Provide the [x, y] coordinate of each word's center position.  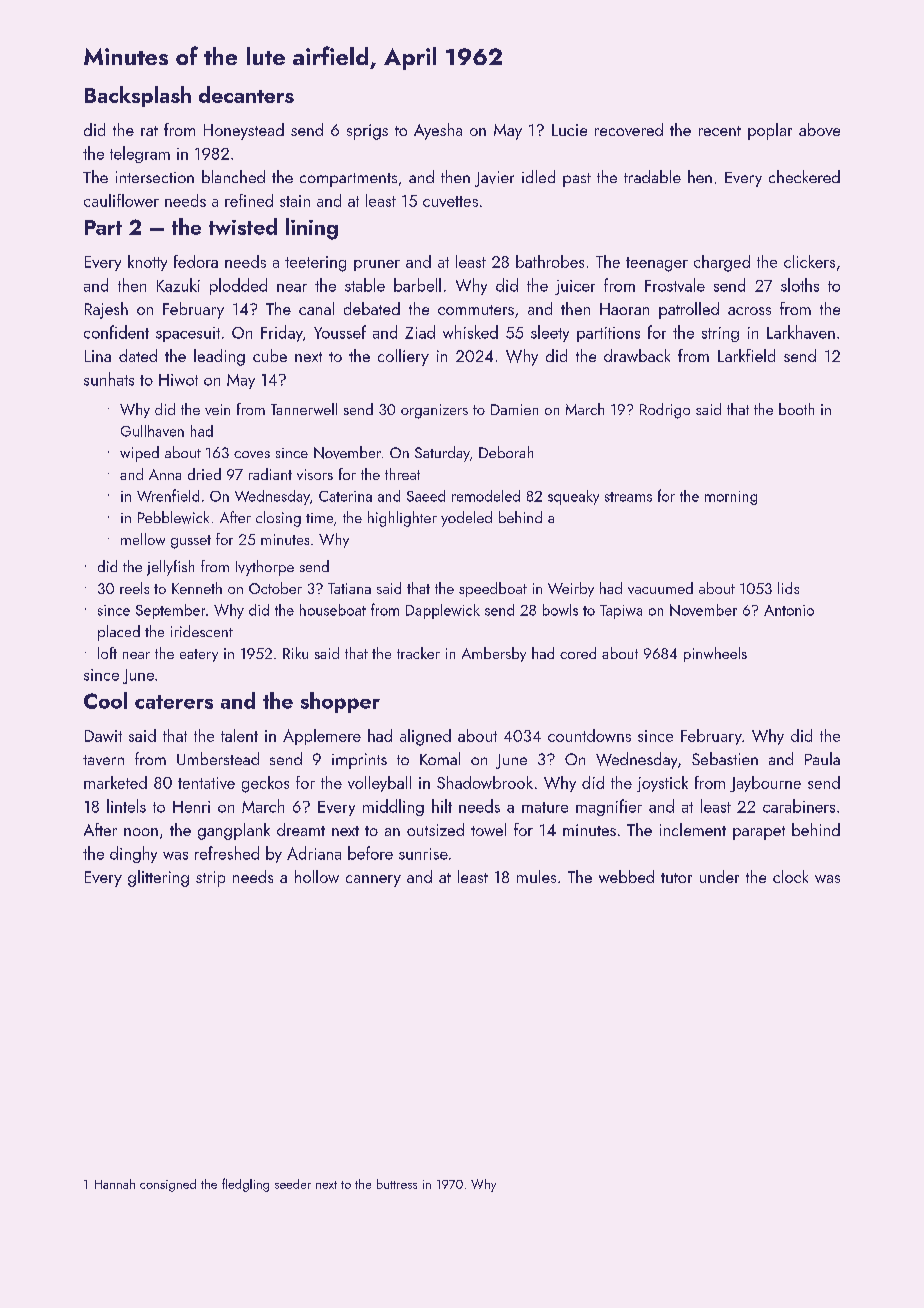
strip [210, 879]
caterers [174, 702]
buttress [397, 1184]
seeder [293, 1184]
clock [790, 876]
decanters [246, 94]
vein [217, 409]
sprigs [367, 132]
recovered [629, 129]
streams [628, 497]
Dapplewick [443, 611]
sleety [550, 333]
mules [536, 876]
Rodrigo [665, 411]
